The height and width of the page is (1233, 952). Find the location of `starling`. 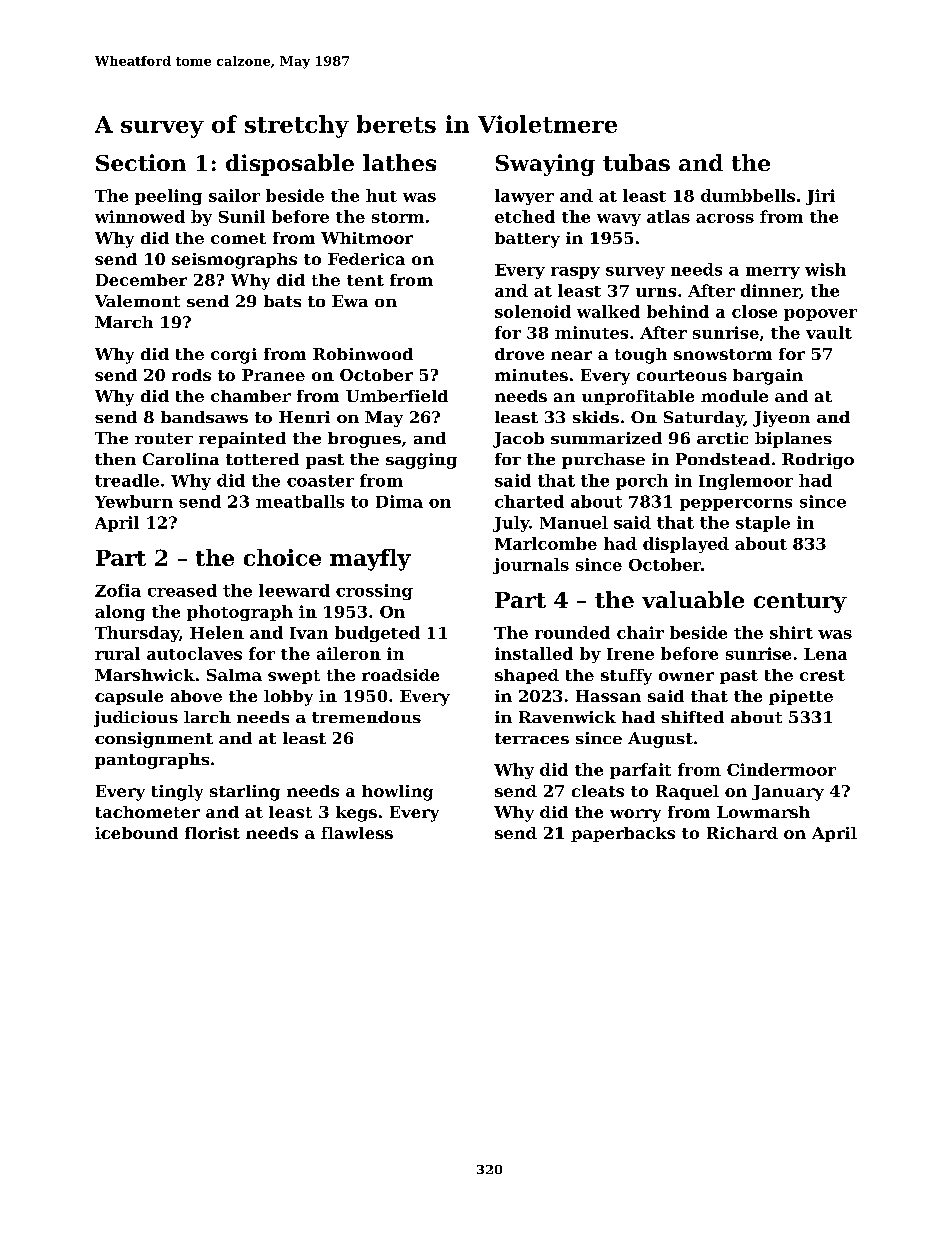

starling is located at coordinates (245, 793).
